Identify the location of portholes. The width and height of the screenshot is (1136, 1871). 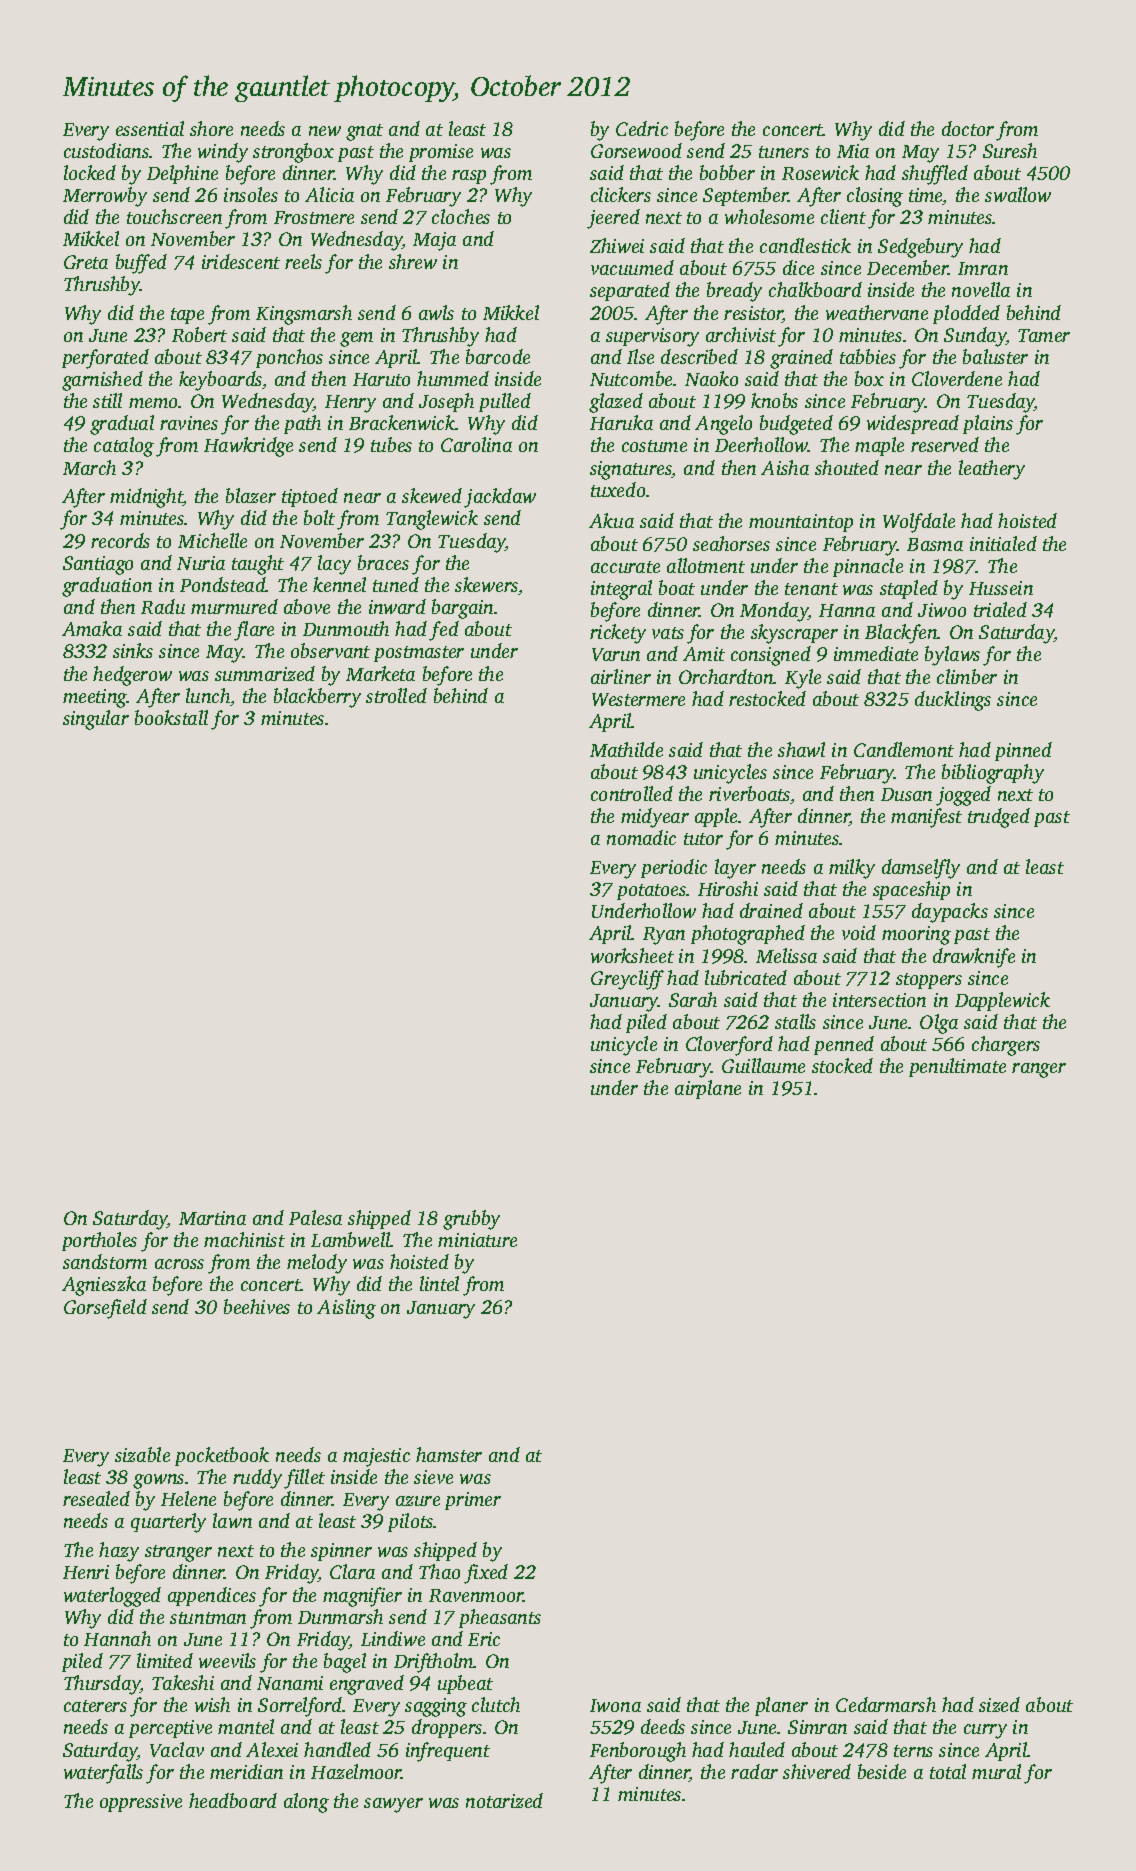
(99, 1241).
